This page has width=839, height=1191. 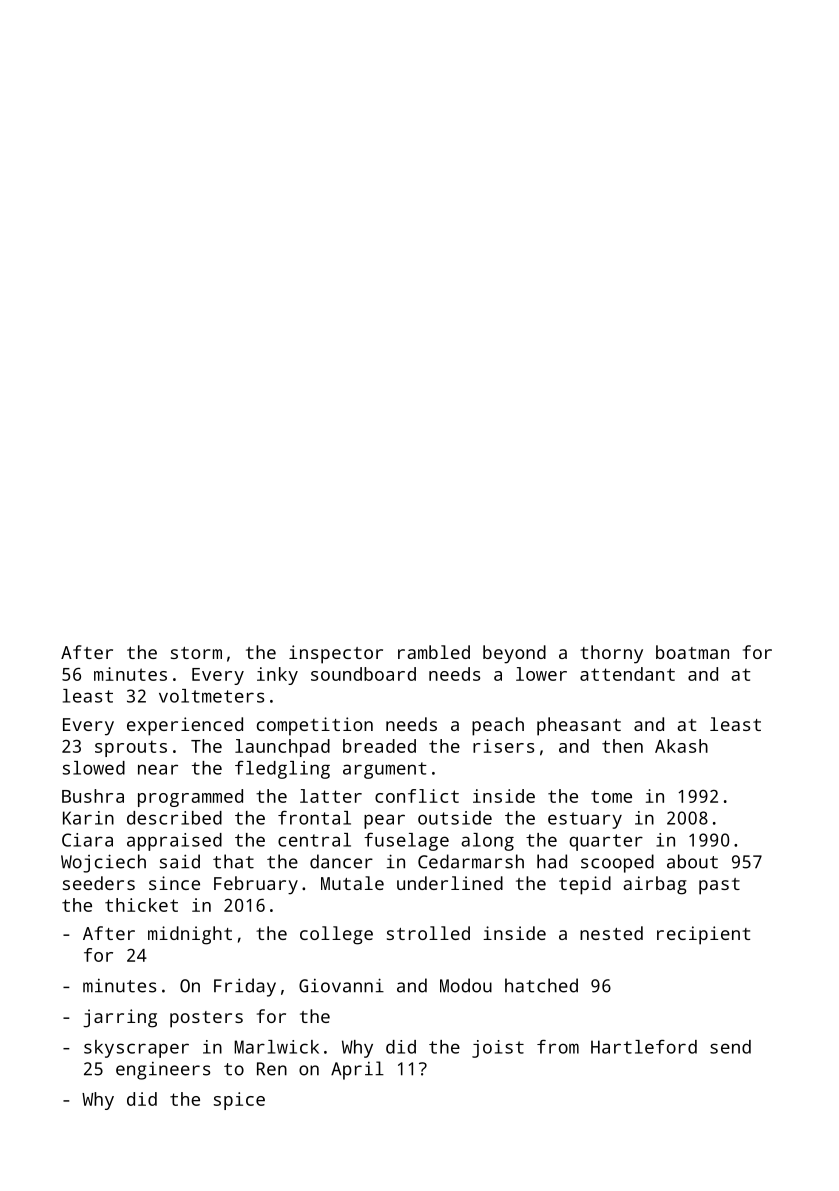 I want to click on central, so click(x=314, y=840).
